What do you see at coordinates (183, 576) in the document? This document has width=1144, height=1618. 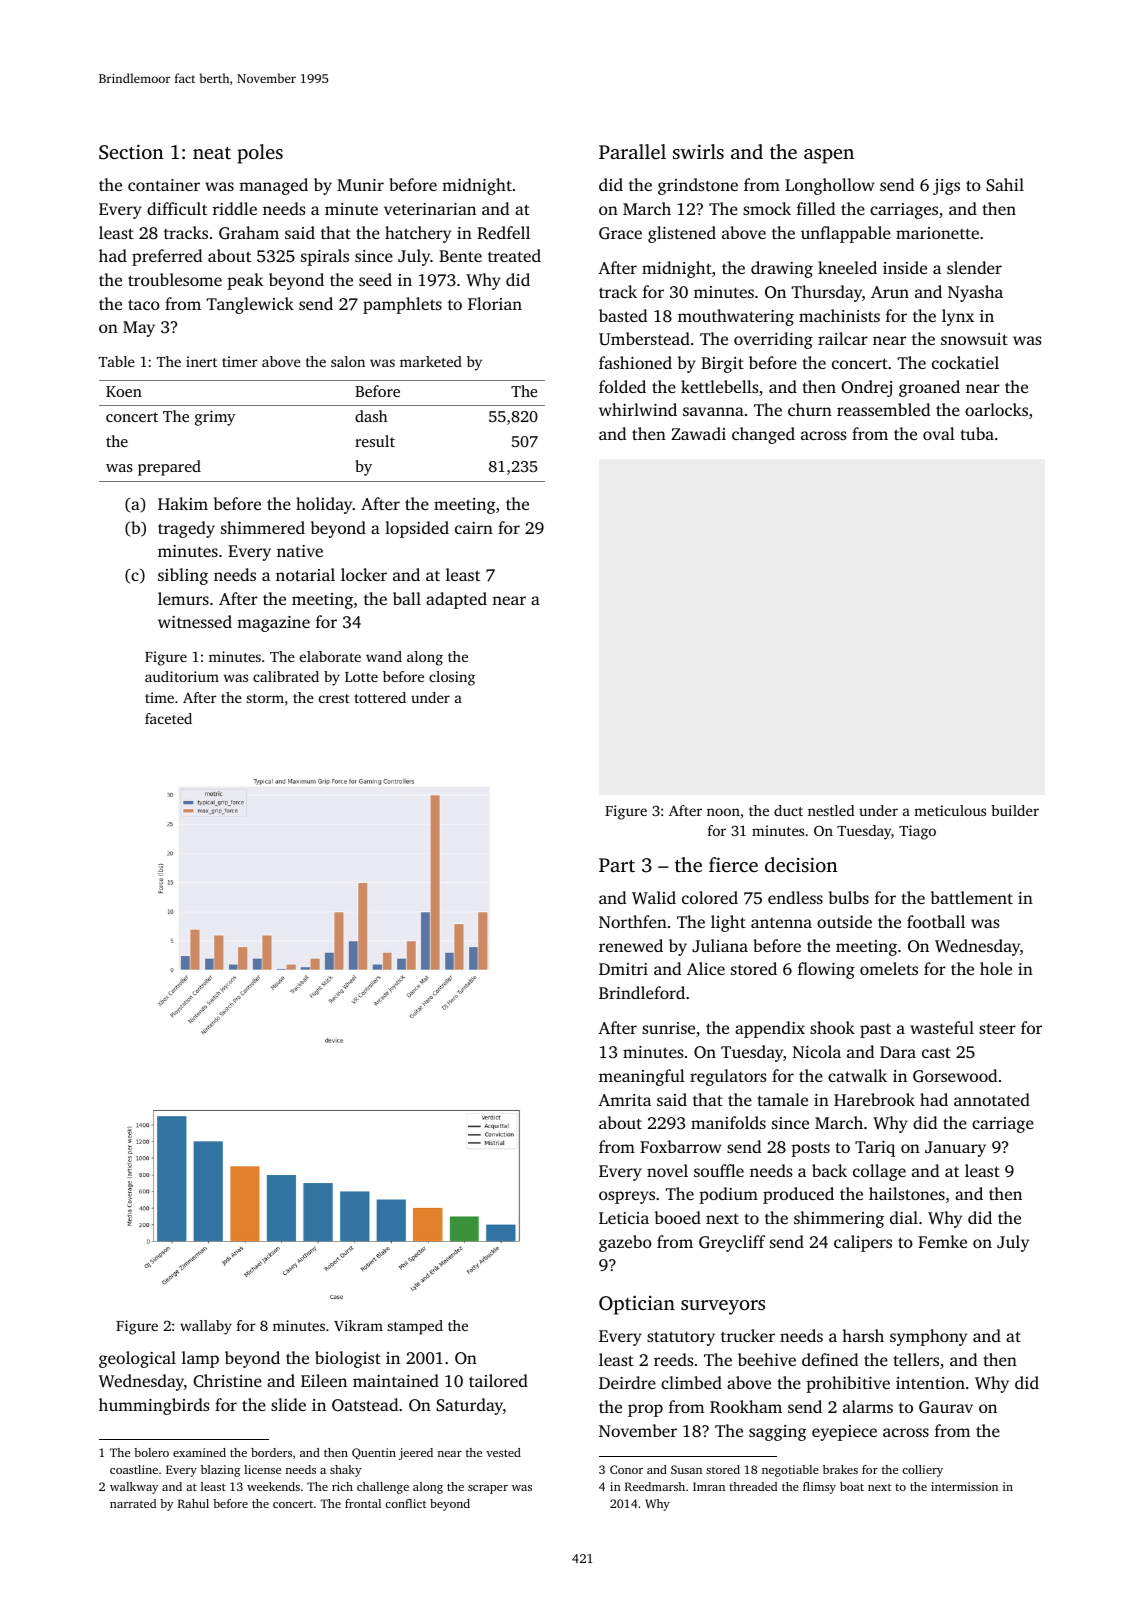 I see `sibling` at bounding box center [183, 576].
